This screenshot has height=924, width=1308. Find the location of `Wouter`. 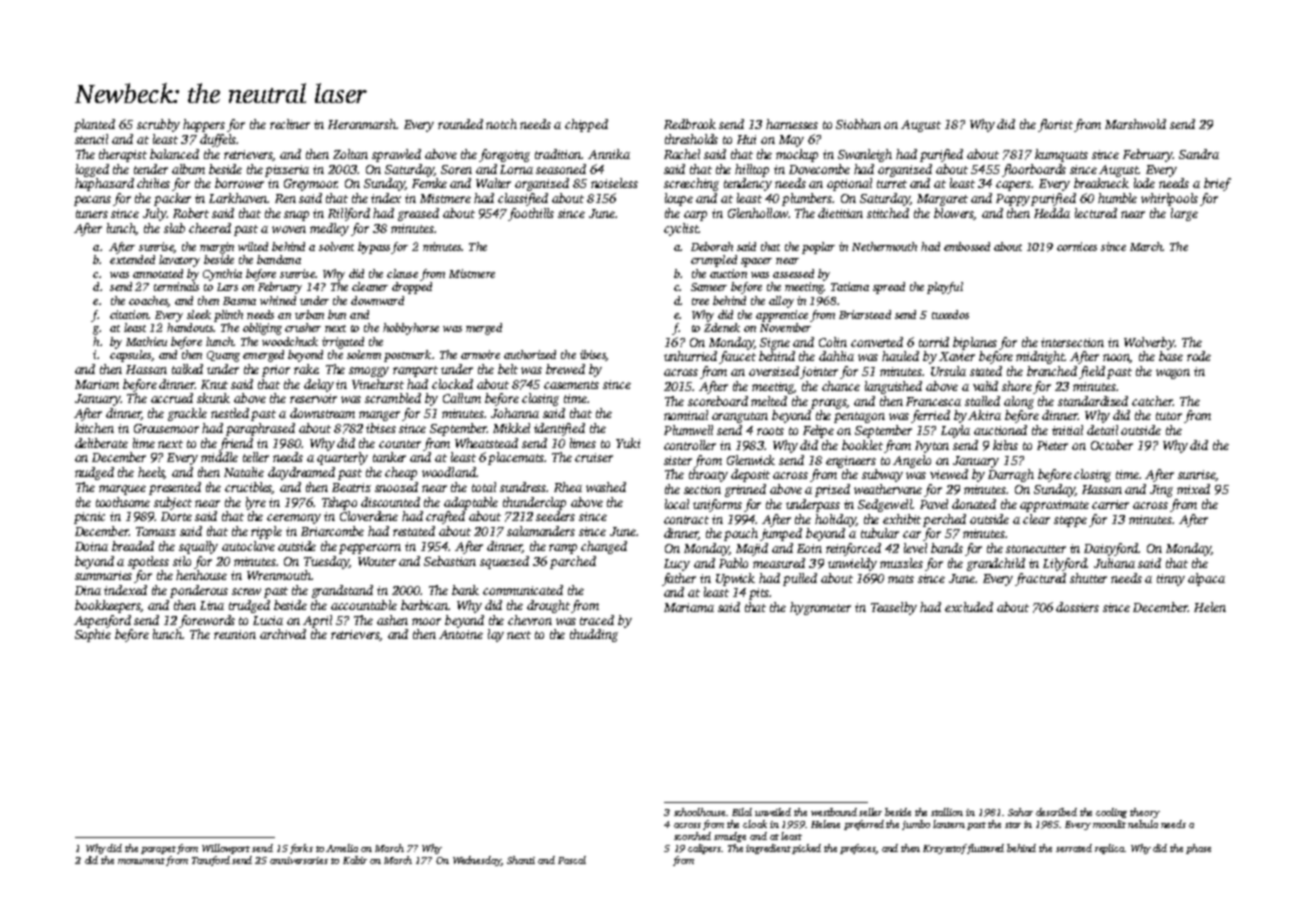

Wouter is located at coordinates (377, 561).
